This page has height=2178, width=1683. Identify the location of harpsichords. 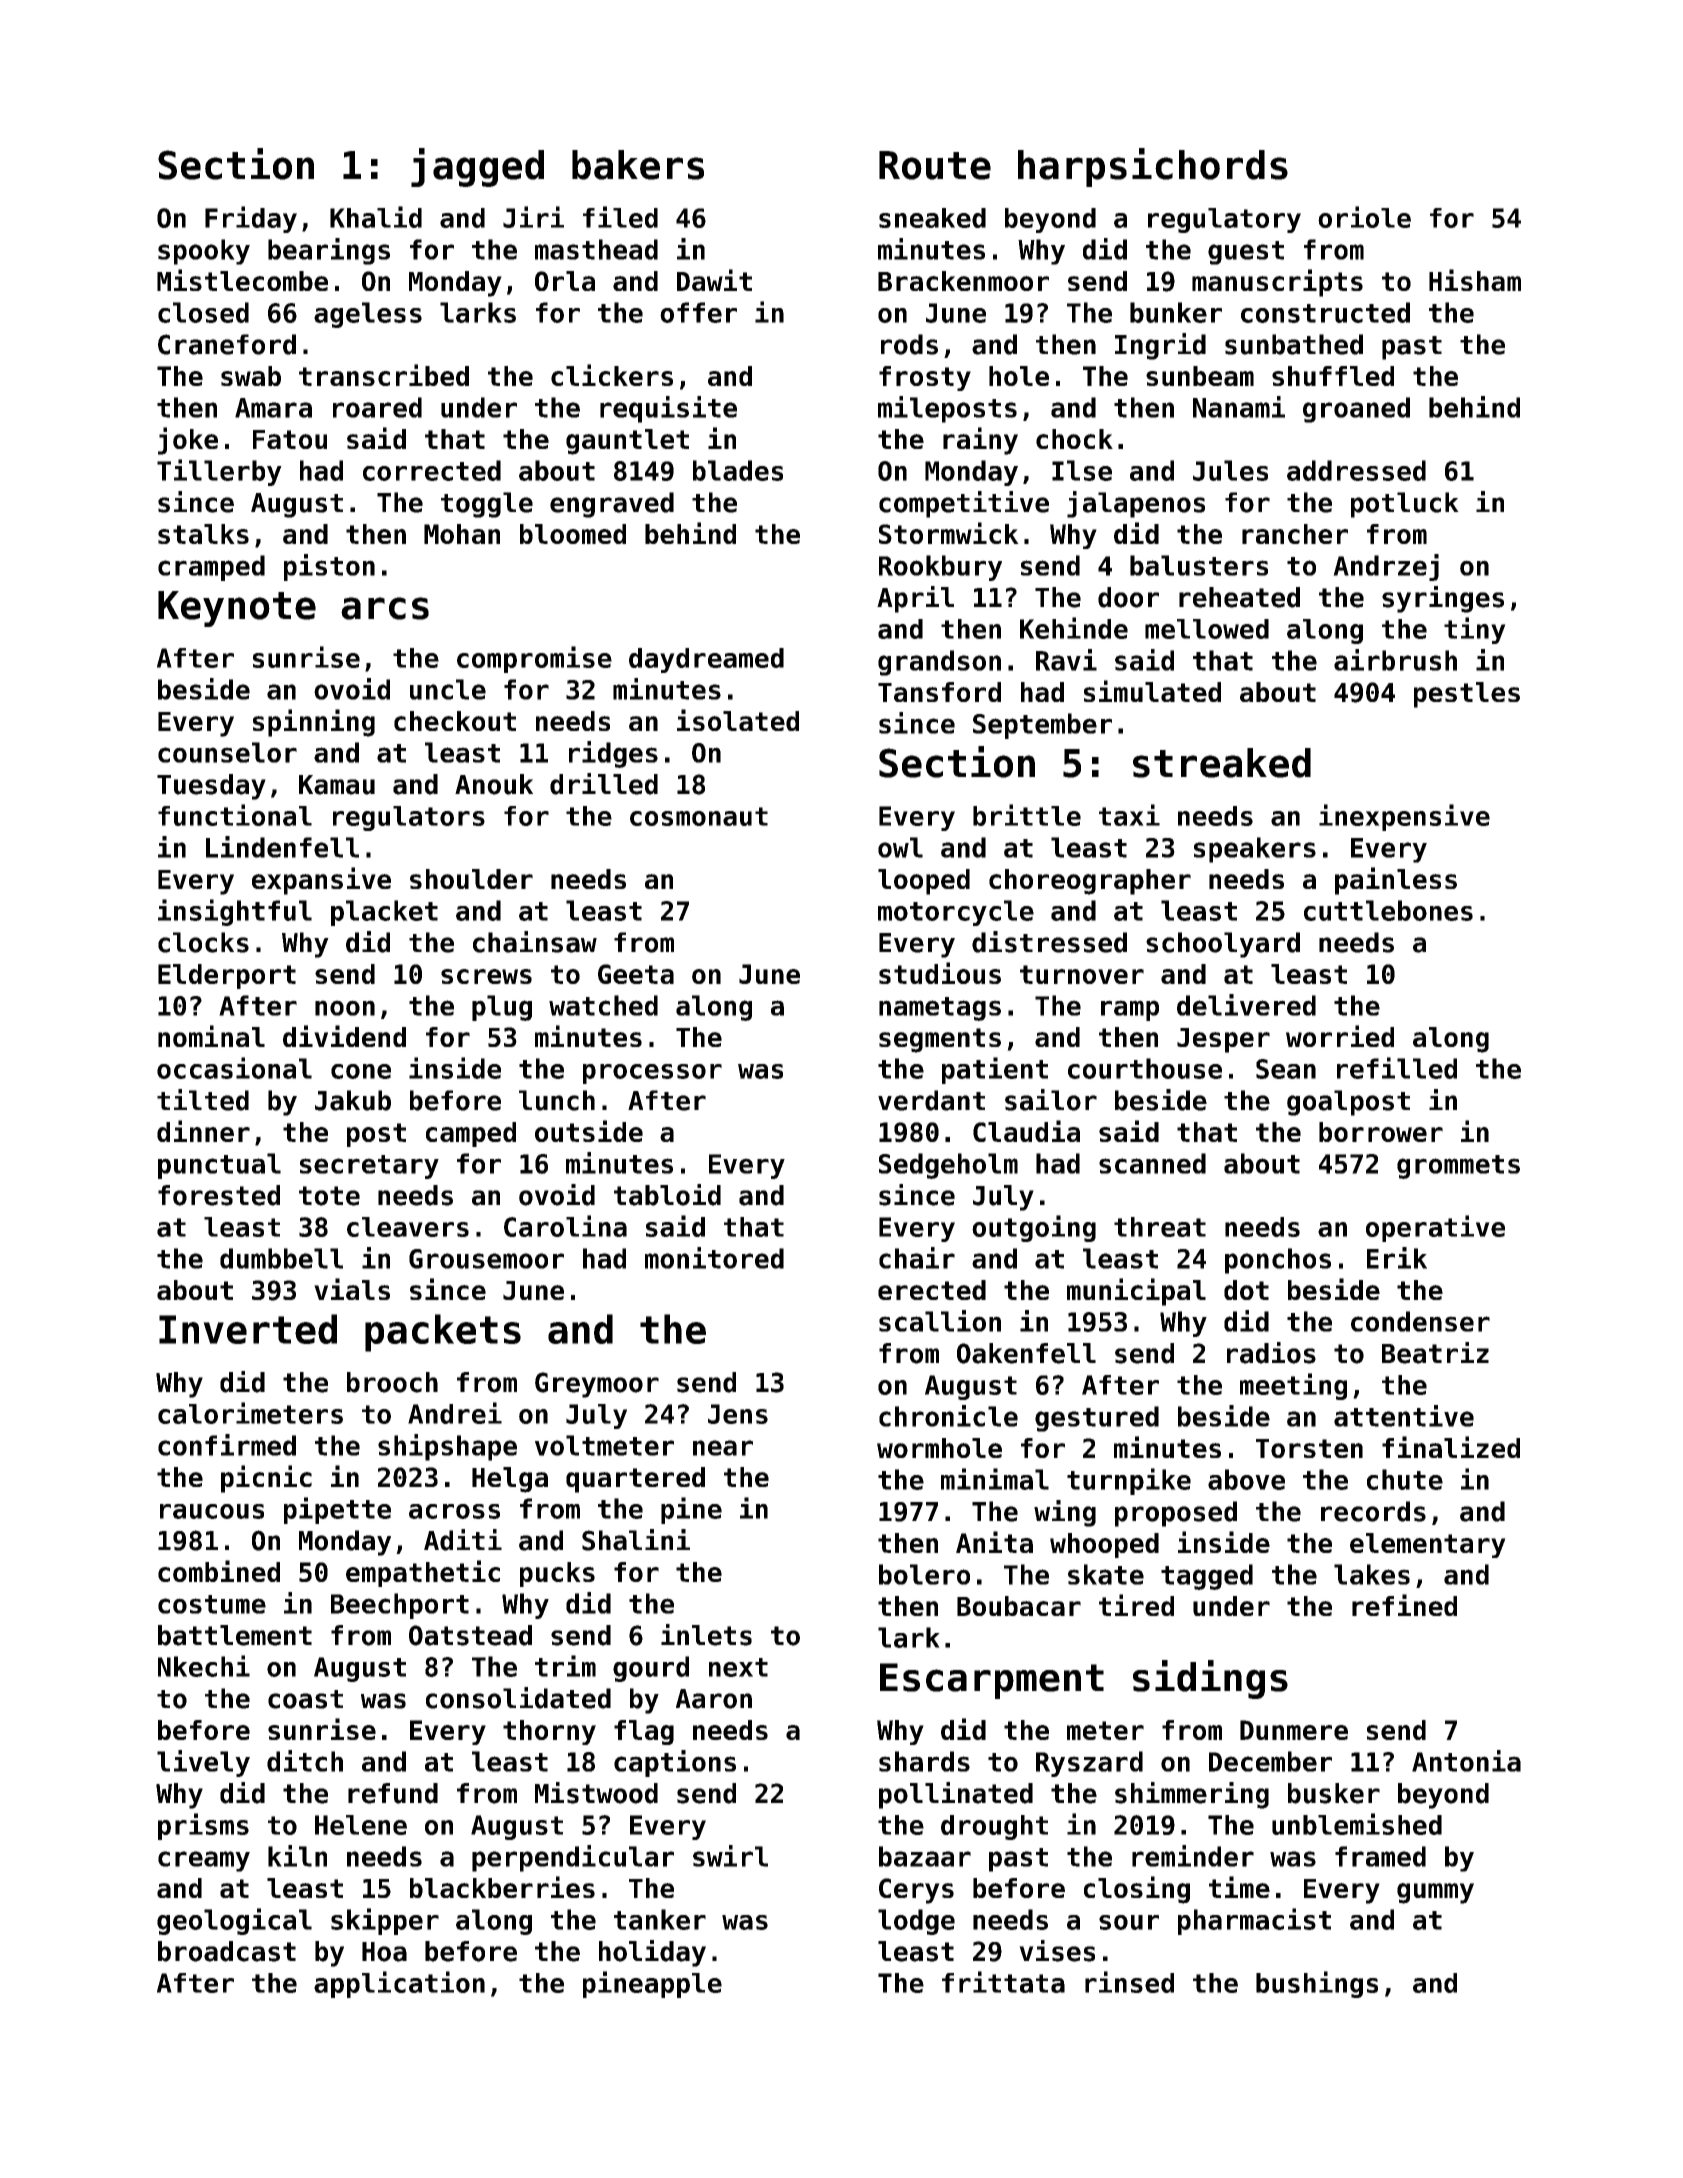
(1153, 167).
